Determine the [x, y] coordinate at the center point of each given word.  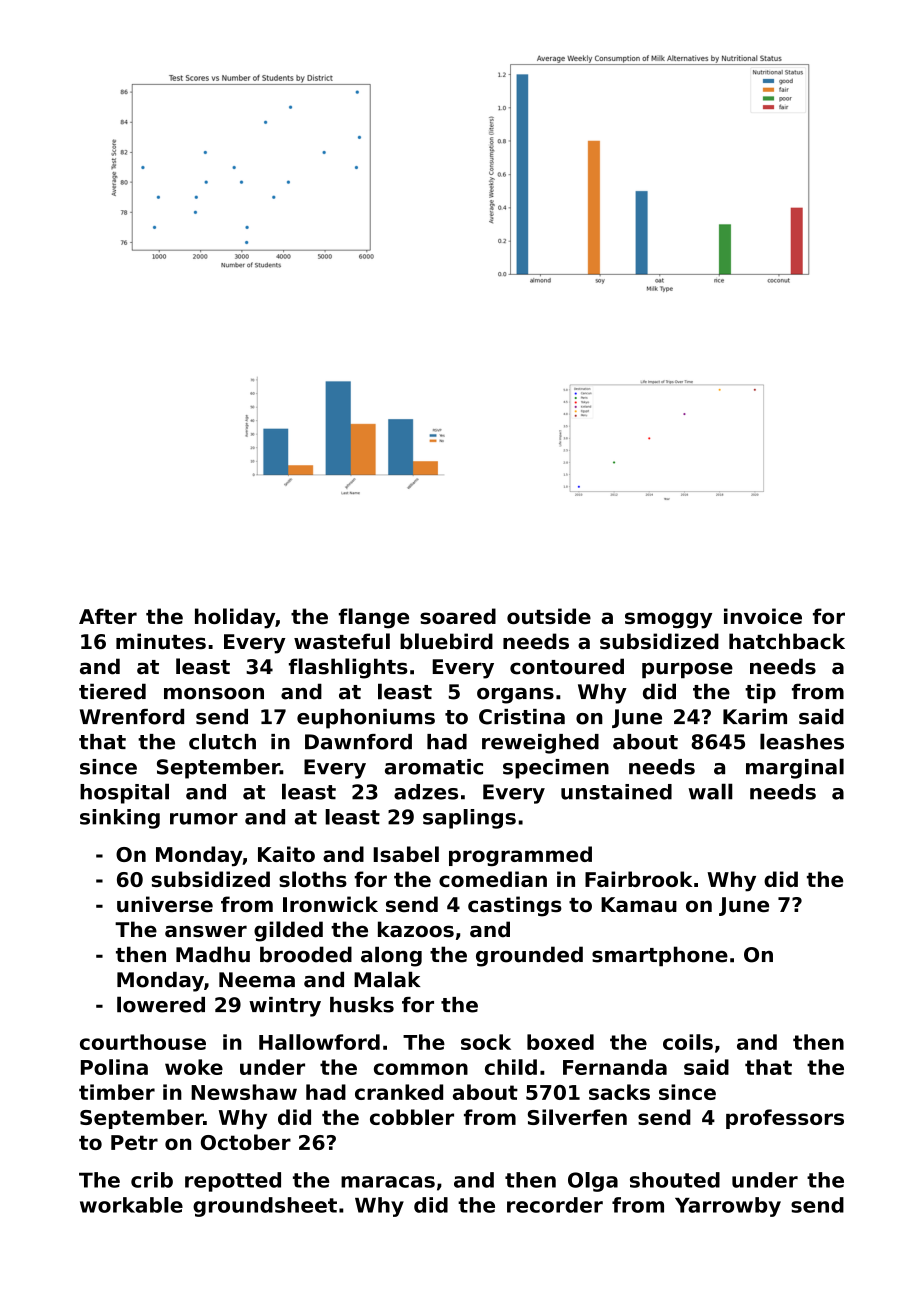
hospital [124, 793]
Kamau [639, 904]
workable [131, 1205]
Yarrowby [728, 1207]
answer [206, 931]
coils [688, 1042]
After [108, 616]
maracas [388, 1182]
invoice [763, 616]
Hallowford [319, 1042]
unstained [616, 792]
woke [194, 1067]
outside [549, 616]
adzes [426, 792]
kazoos [416, 929]
